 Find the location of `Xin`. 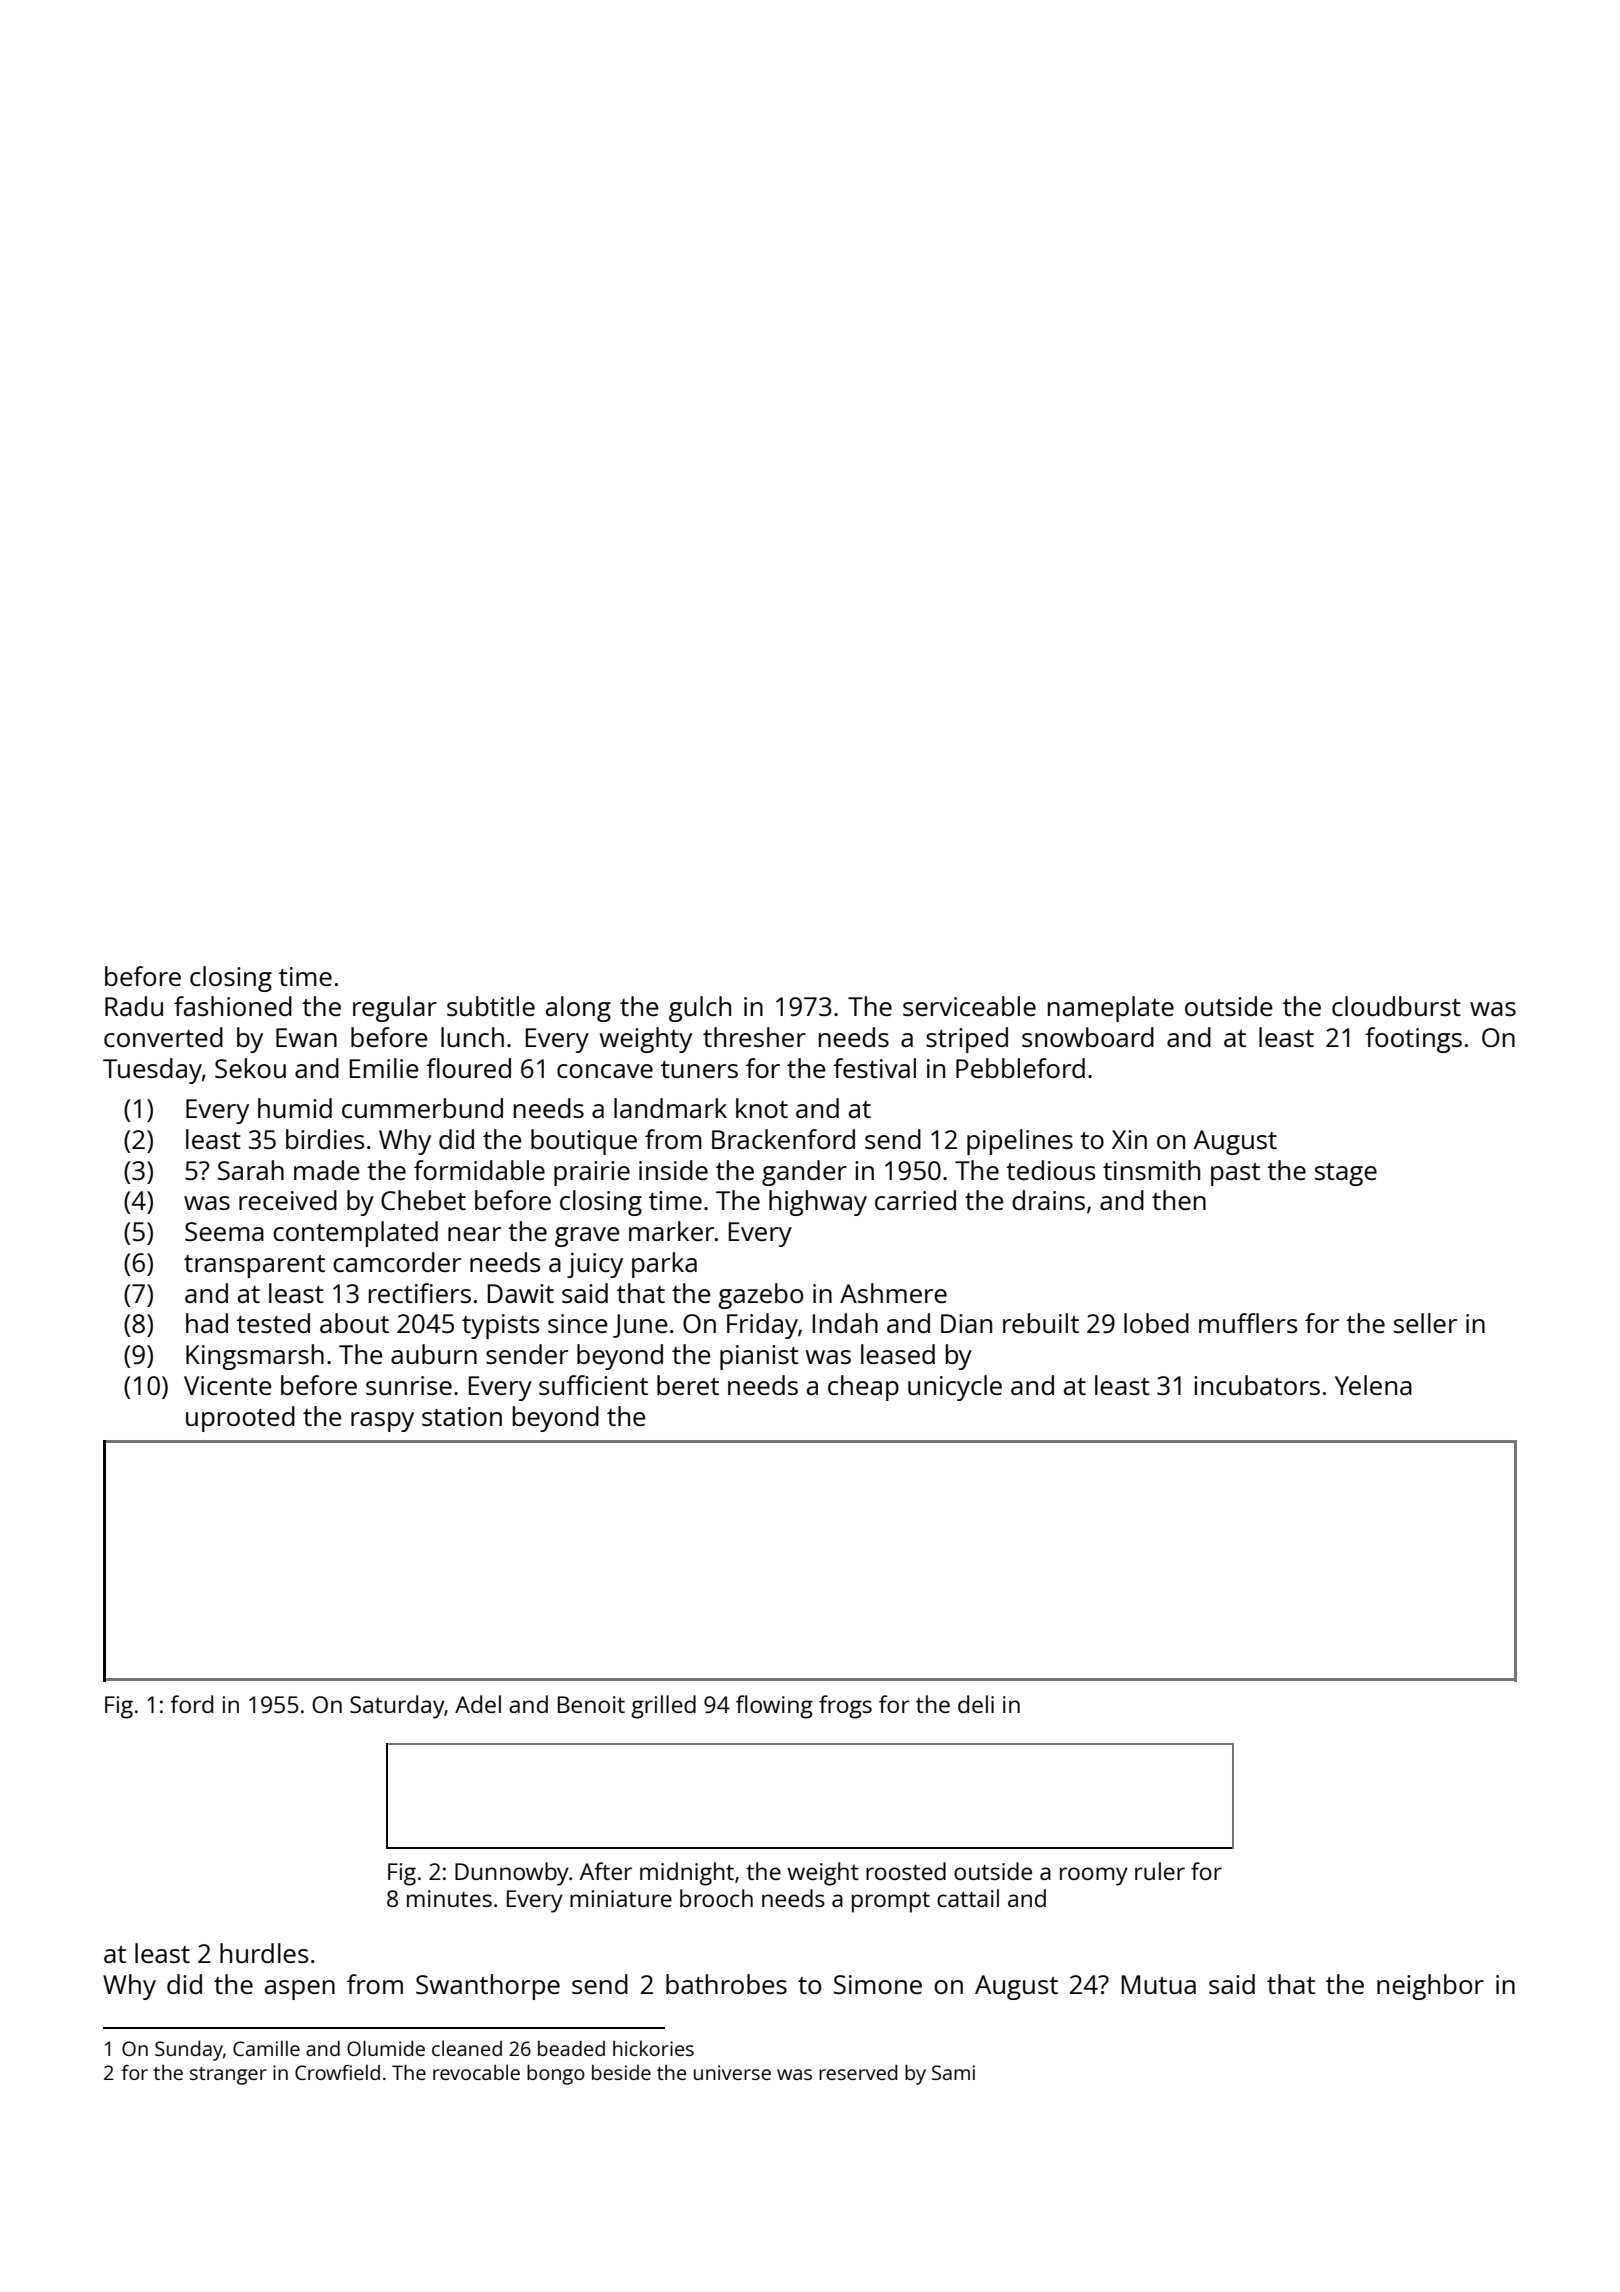

Xin is located at coordinates (1129, 1139).
